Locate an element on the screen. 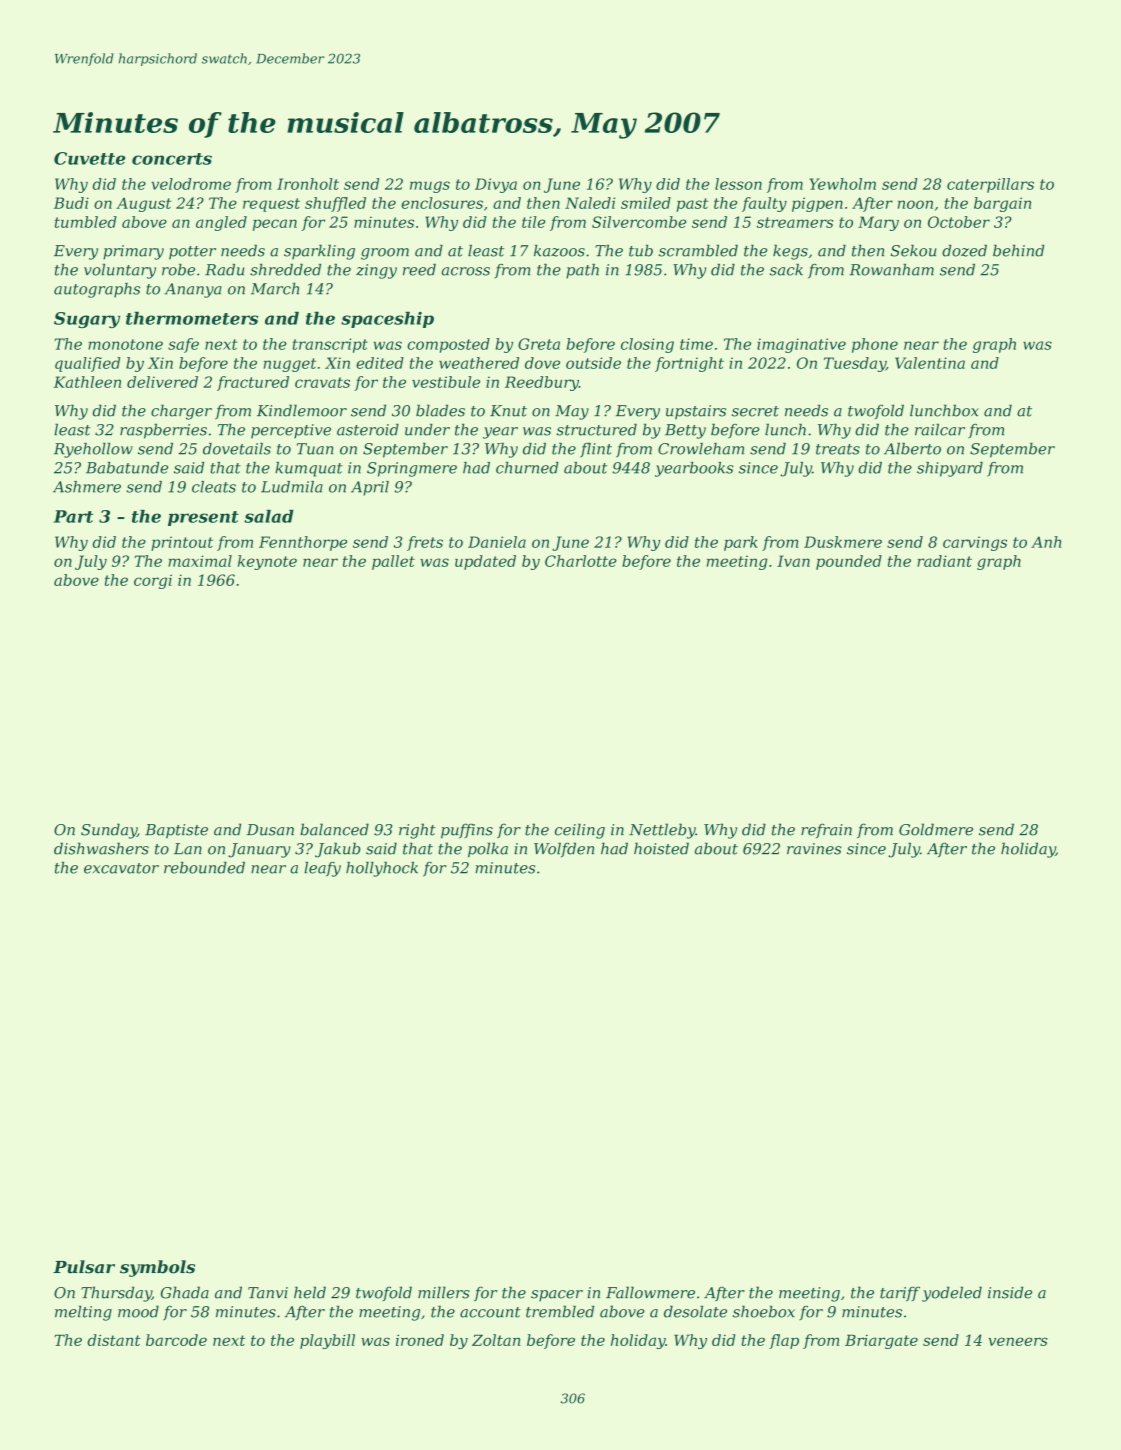  excavator is located at coordinates (121, 868).
